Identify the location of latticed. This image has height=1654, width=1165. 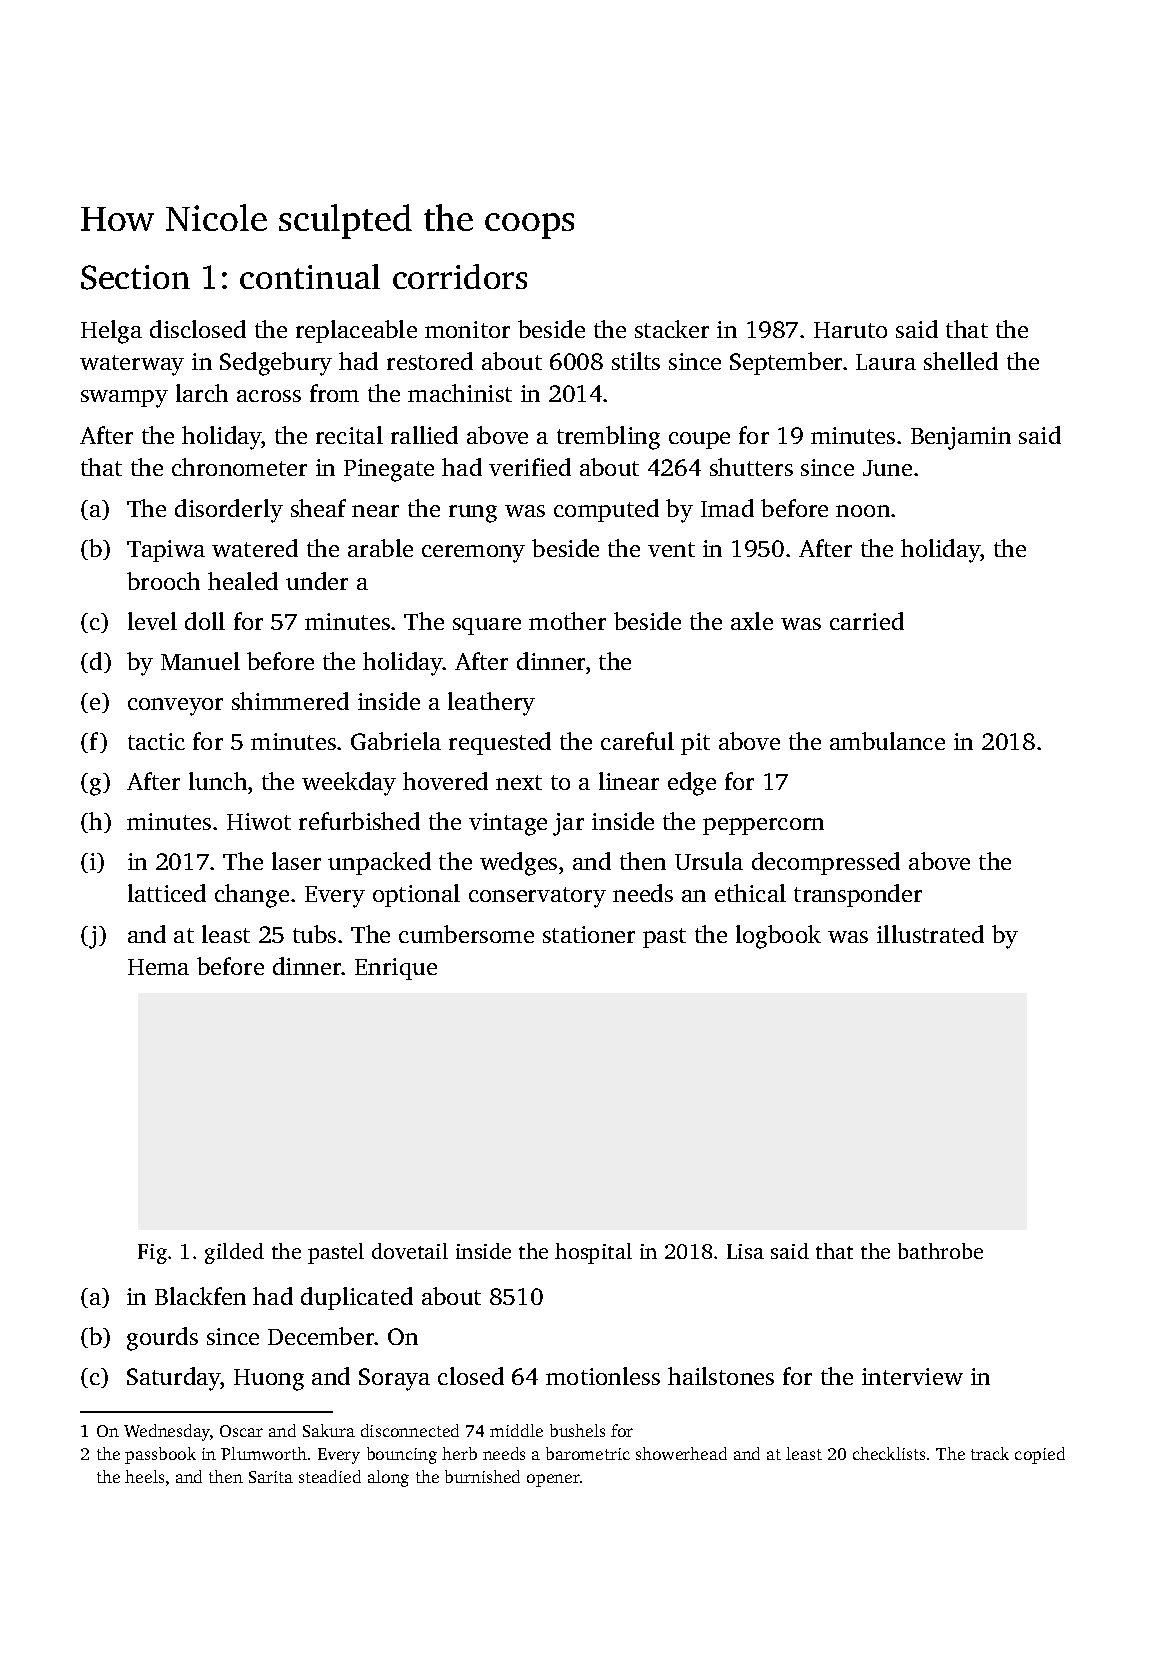
(167, 893).
